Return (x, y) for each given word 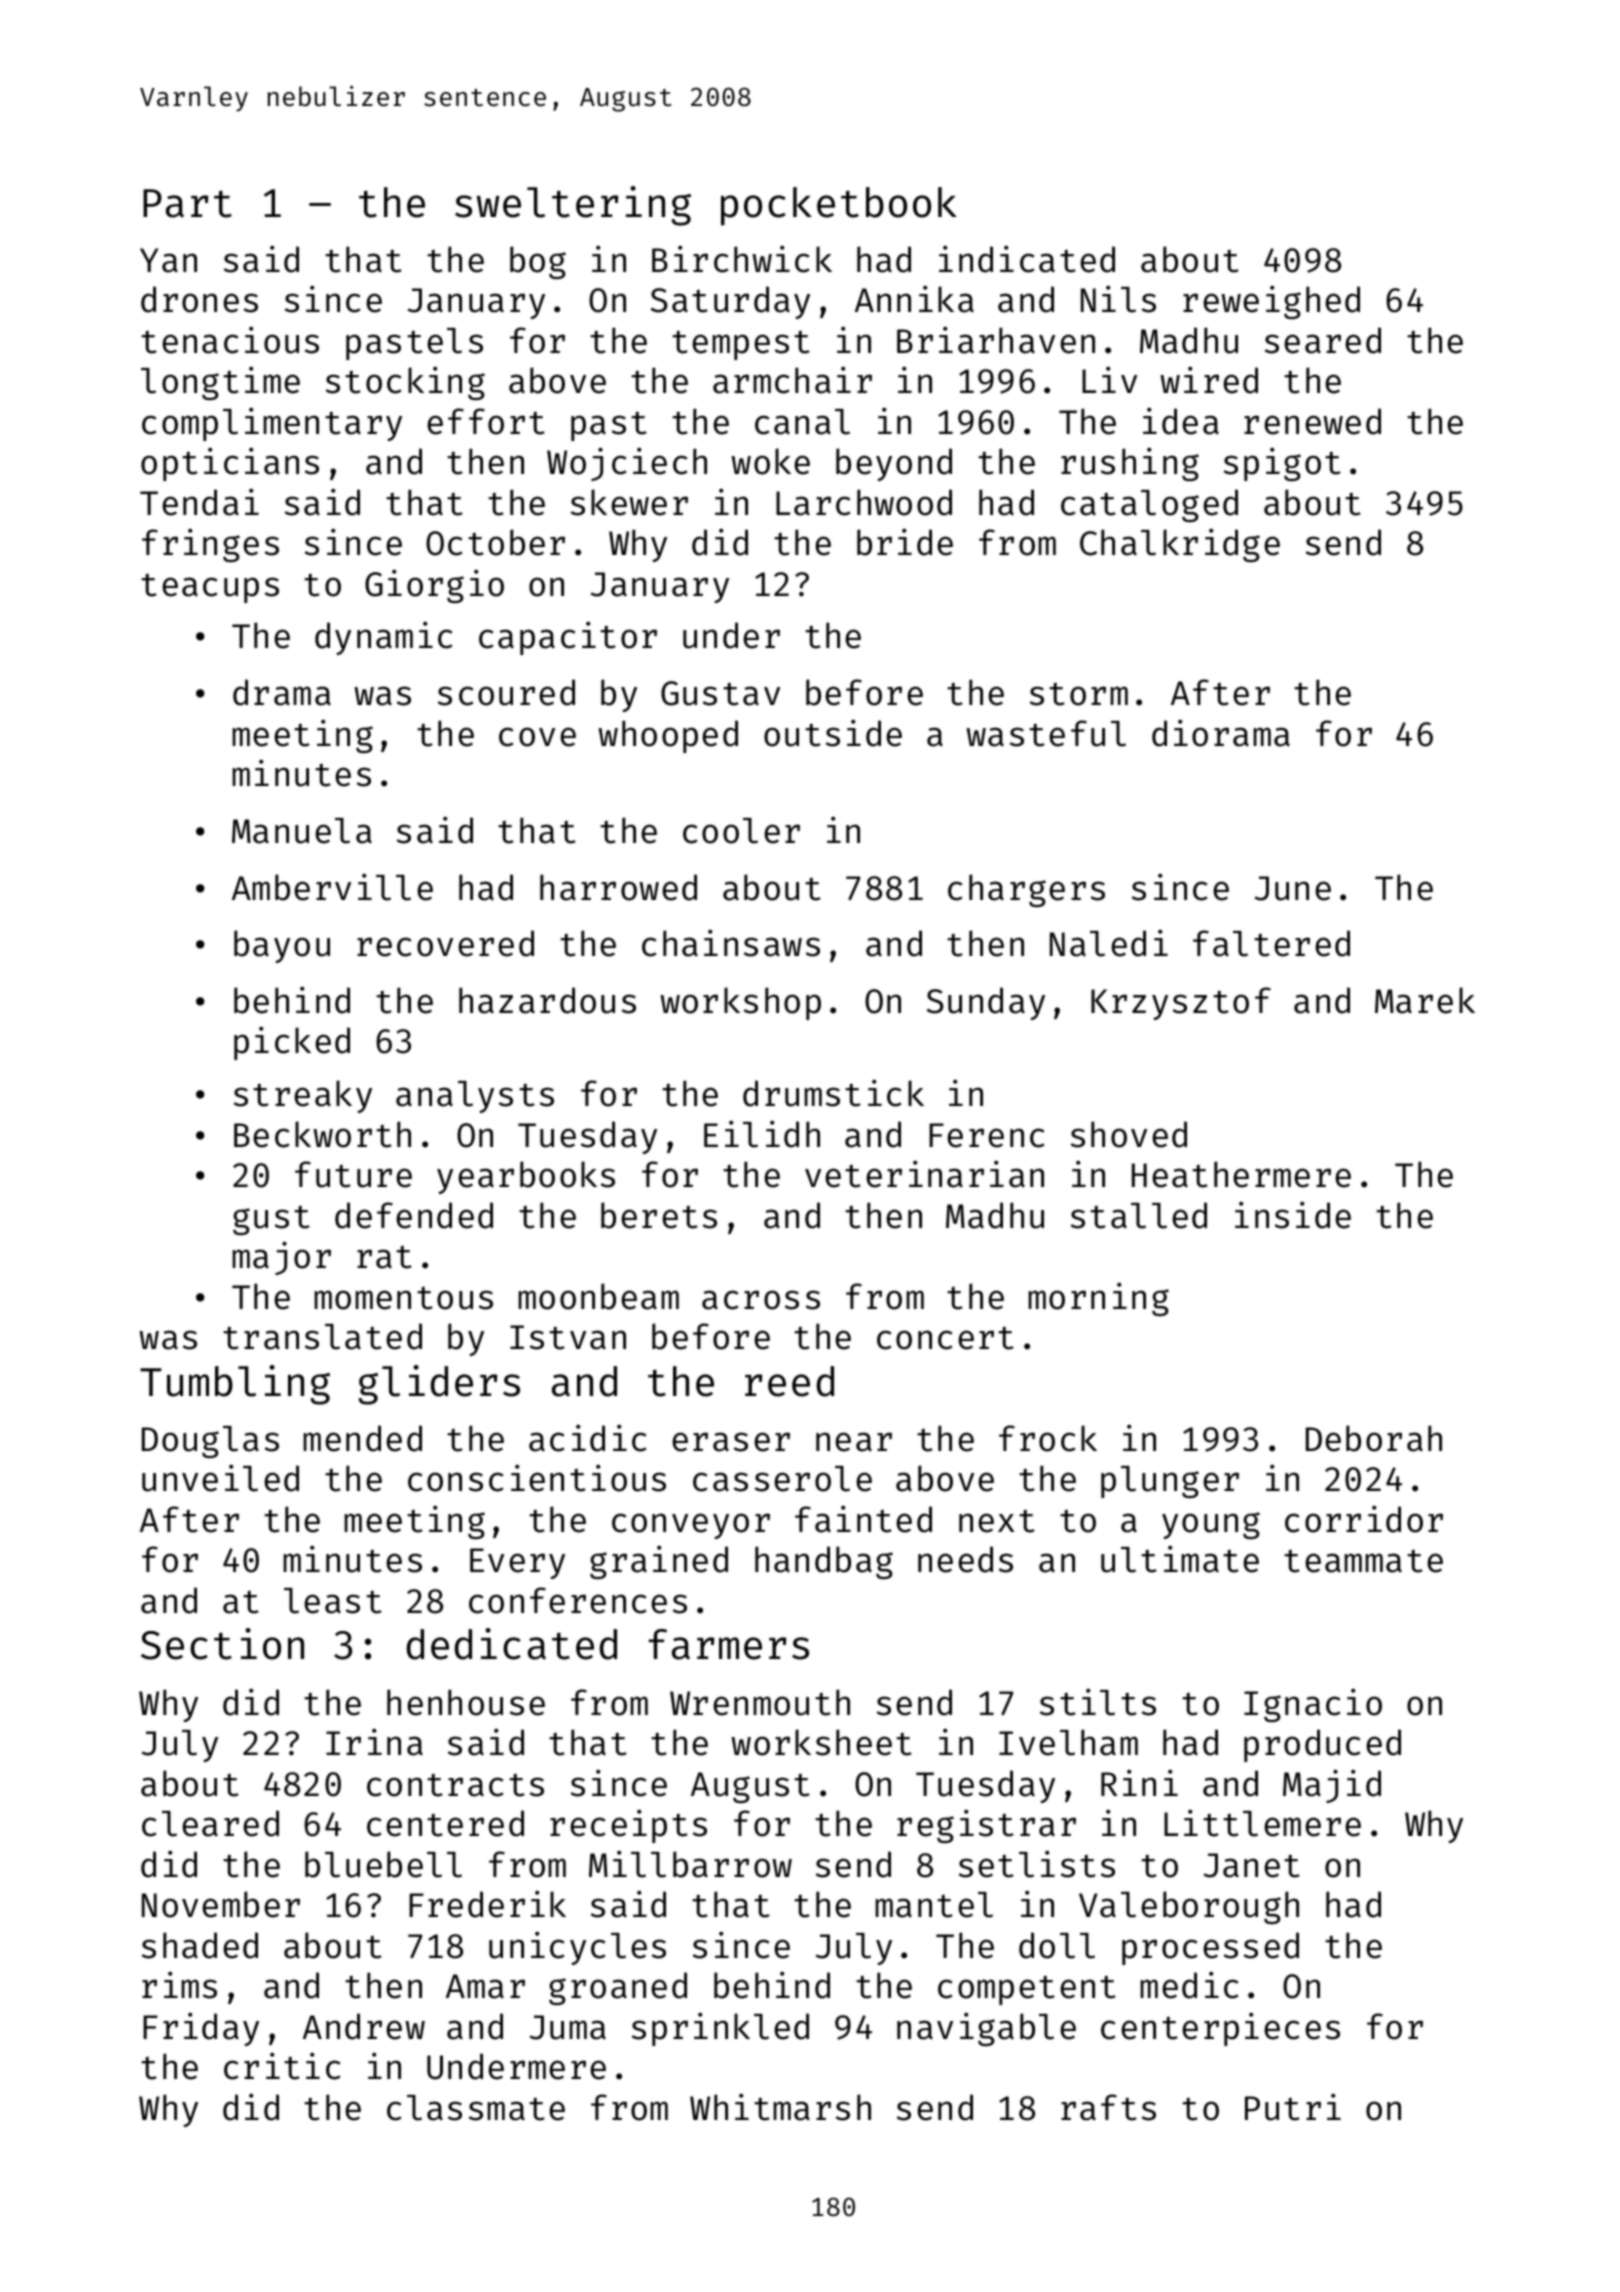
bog (538, 262)
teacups (210, 588)
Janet (1252, 1865)
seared (1323, 340)
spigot (1282, 464)
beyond (894, 464)
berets (659, 1215)
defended (414, 1215)
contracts (455, 1785)
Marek (1425, 1000)
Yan (168, 260)
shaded (200, 1945)
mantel (934, 1905)
